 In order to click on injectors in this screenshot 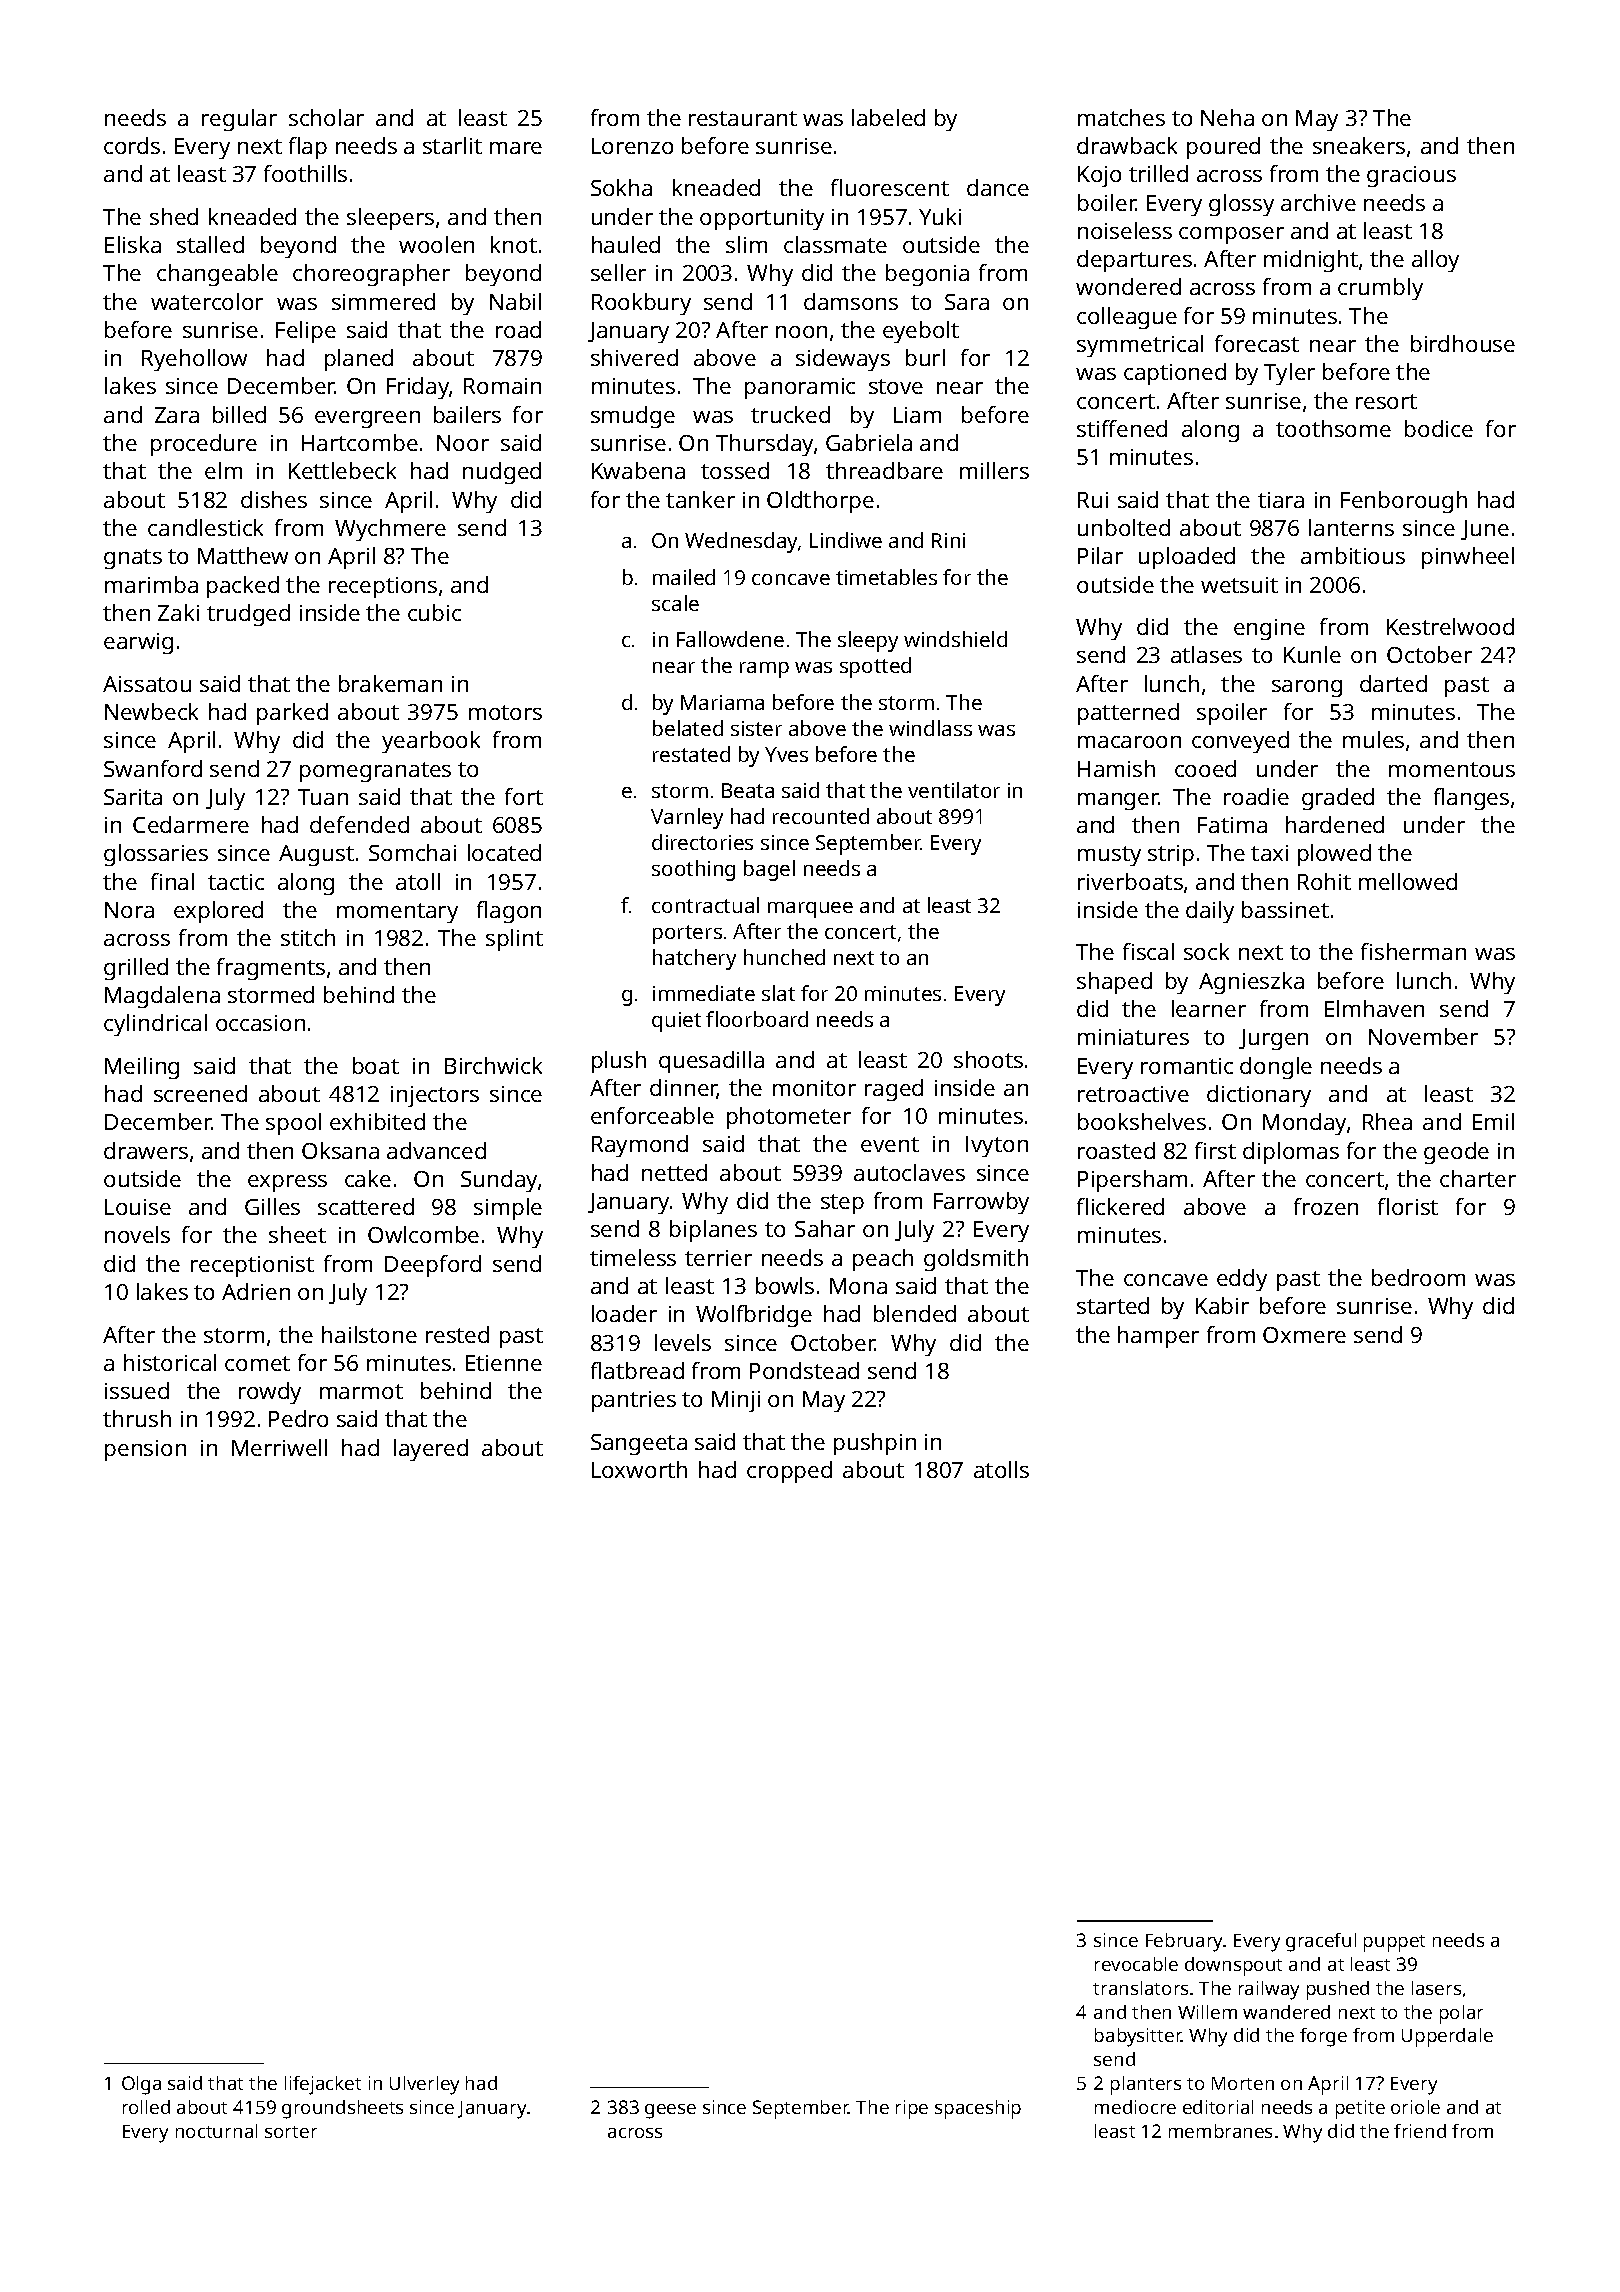, I will do `click(435, 1096)`.
